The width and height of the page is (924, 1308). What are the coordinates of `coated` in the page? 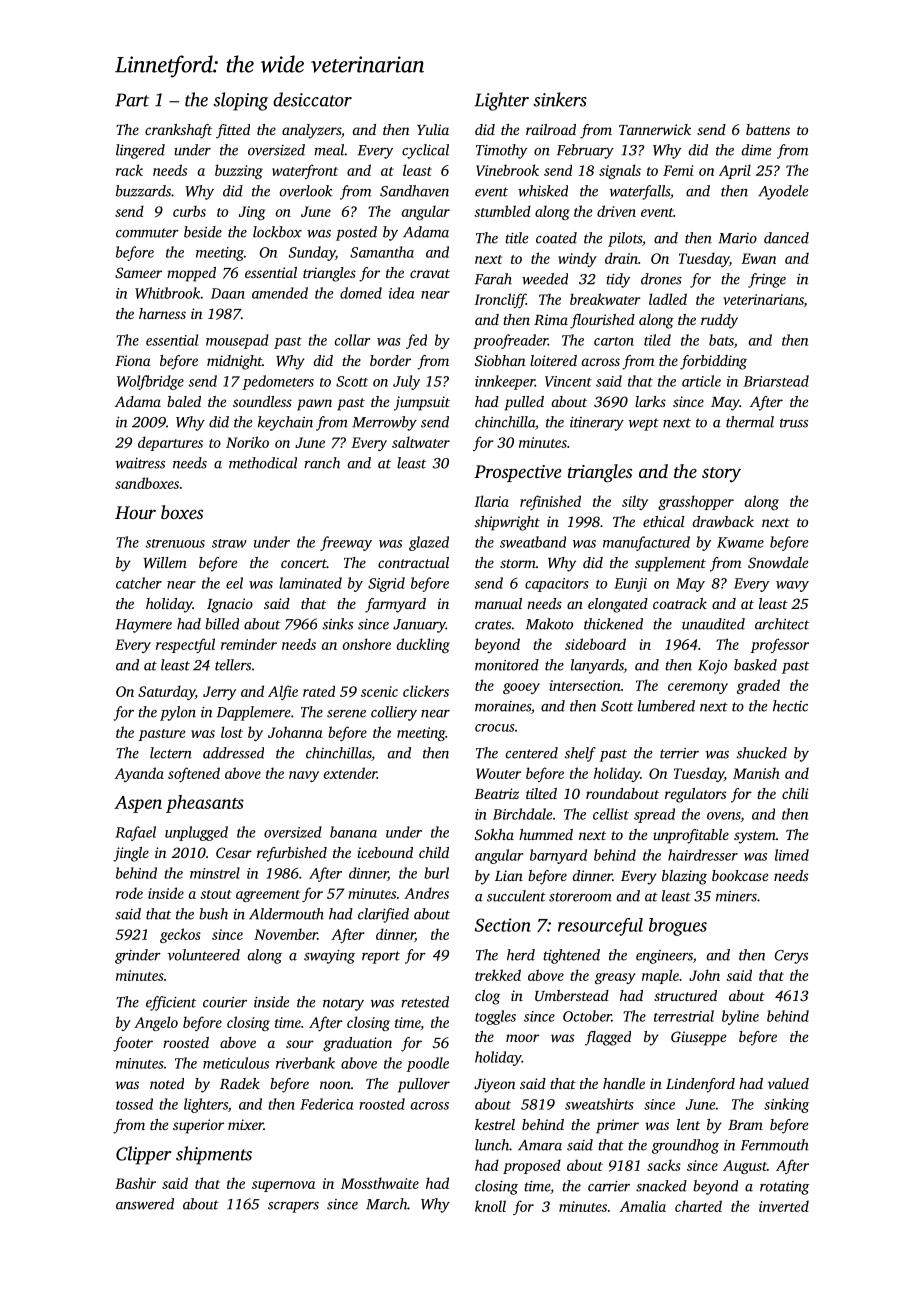 It's located at (556, 238).
